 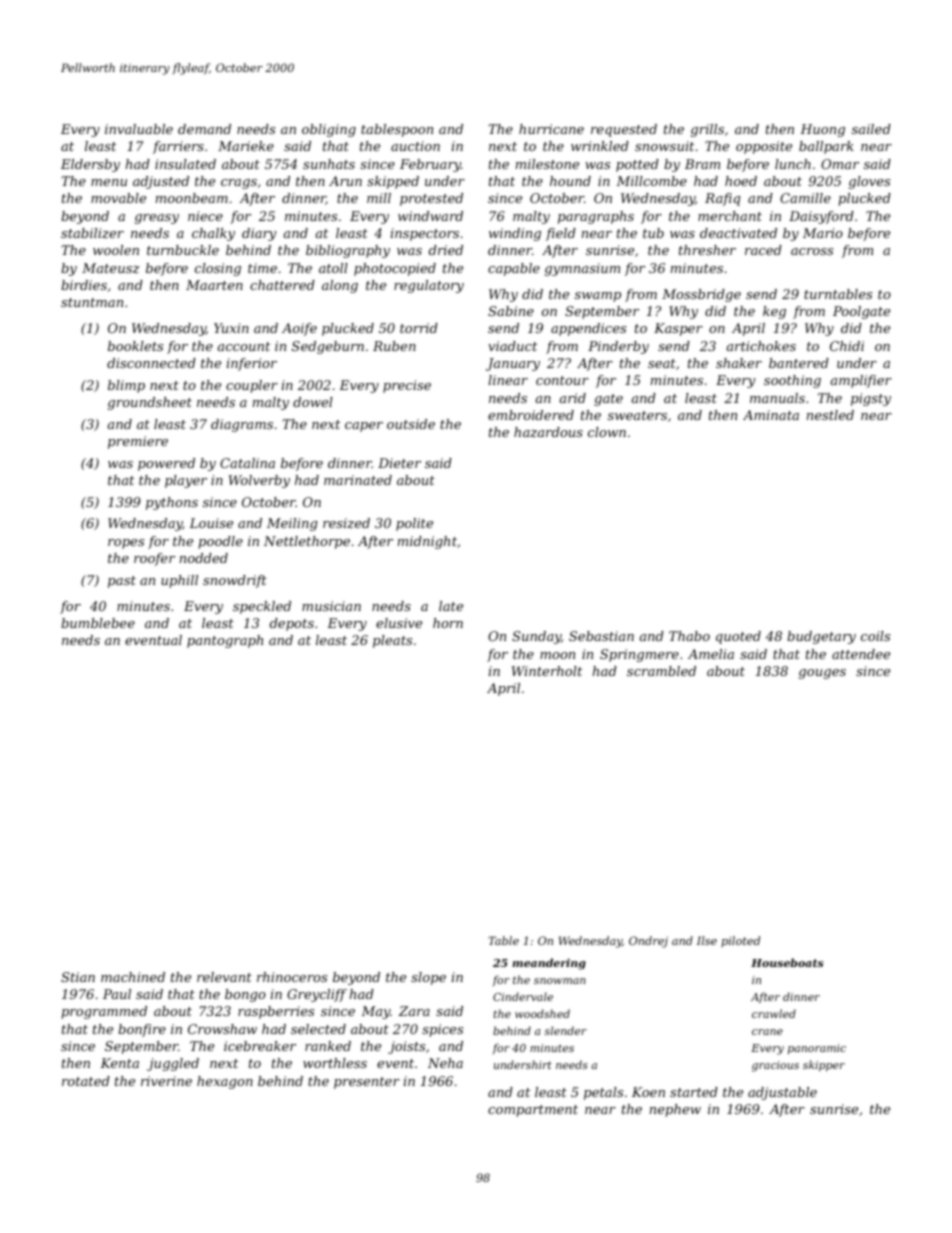 I want to click on meandering, so click(x=549, y=964).
